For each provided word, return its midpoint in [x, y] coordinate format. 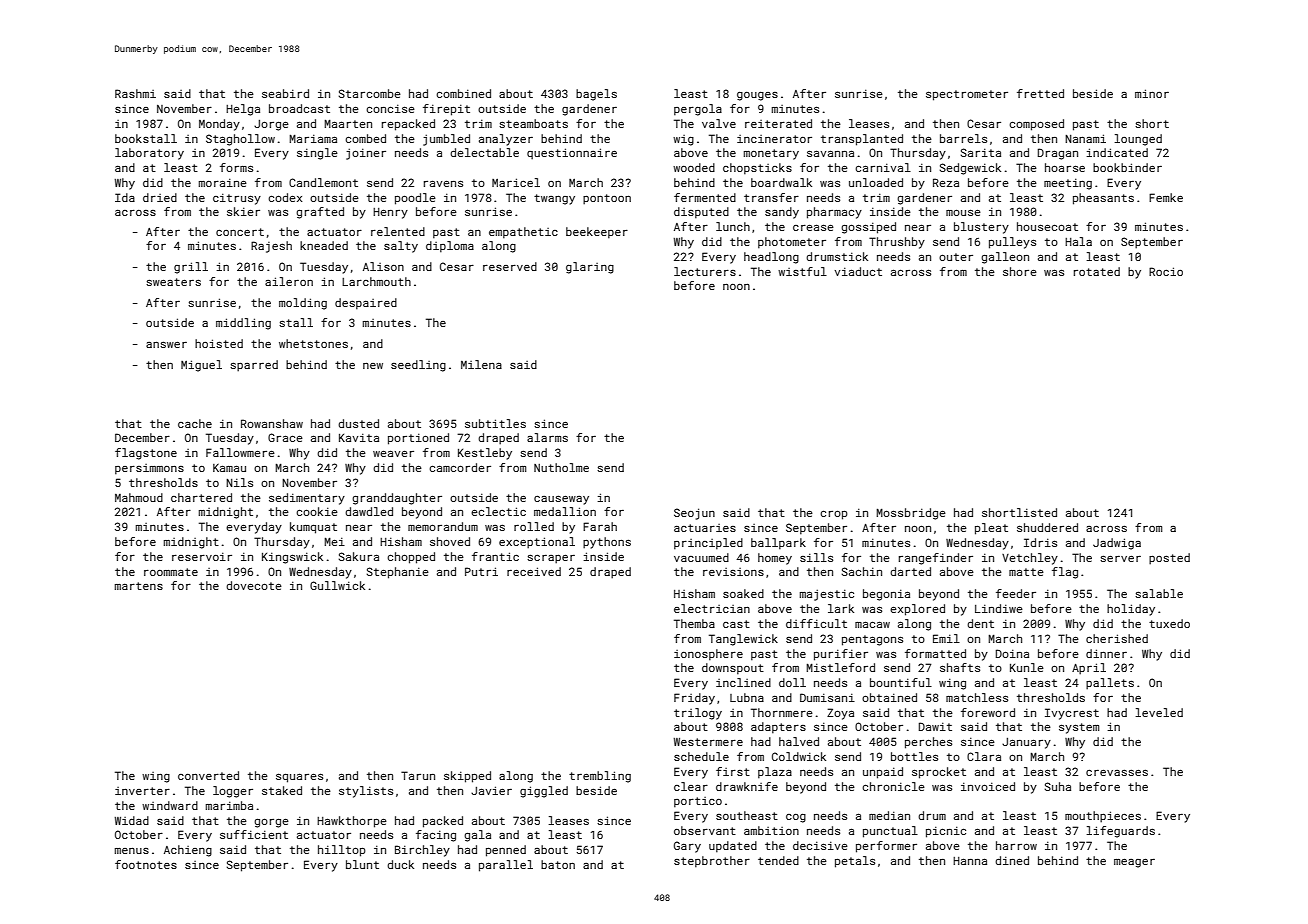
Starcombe [370, 93]
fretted [1040, 93]
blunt [362, 864]
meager [1134, 863]
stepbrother [712, 862]
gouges [757, 96]
